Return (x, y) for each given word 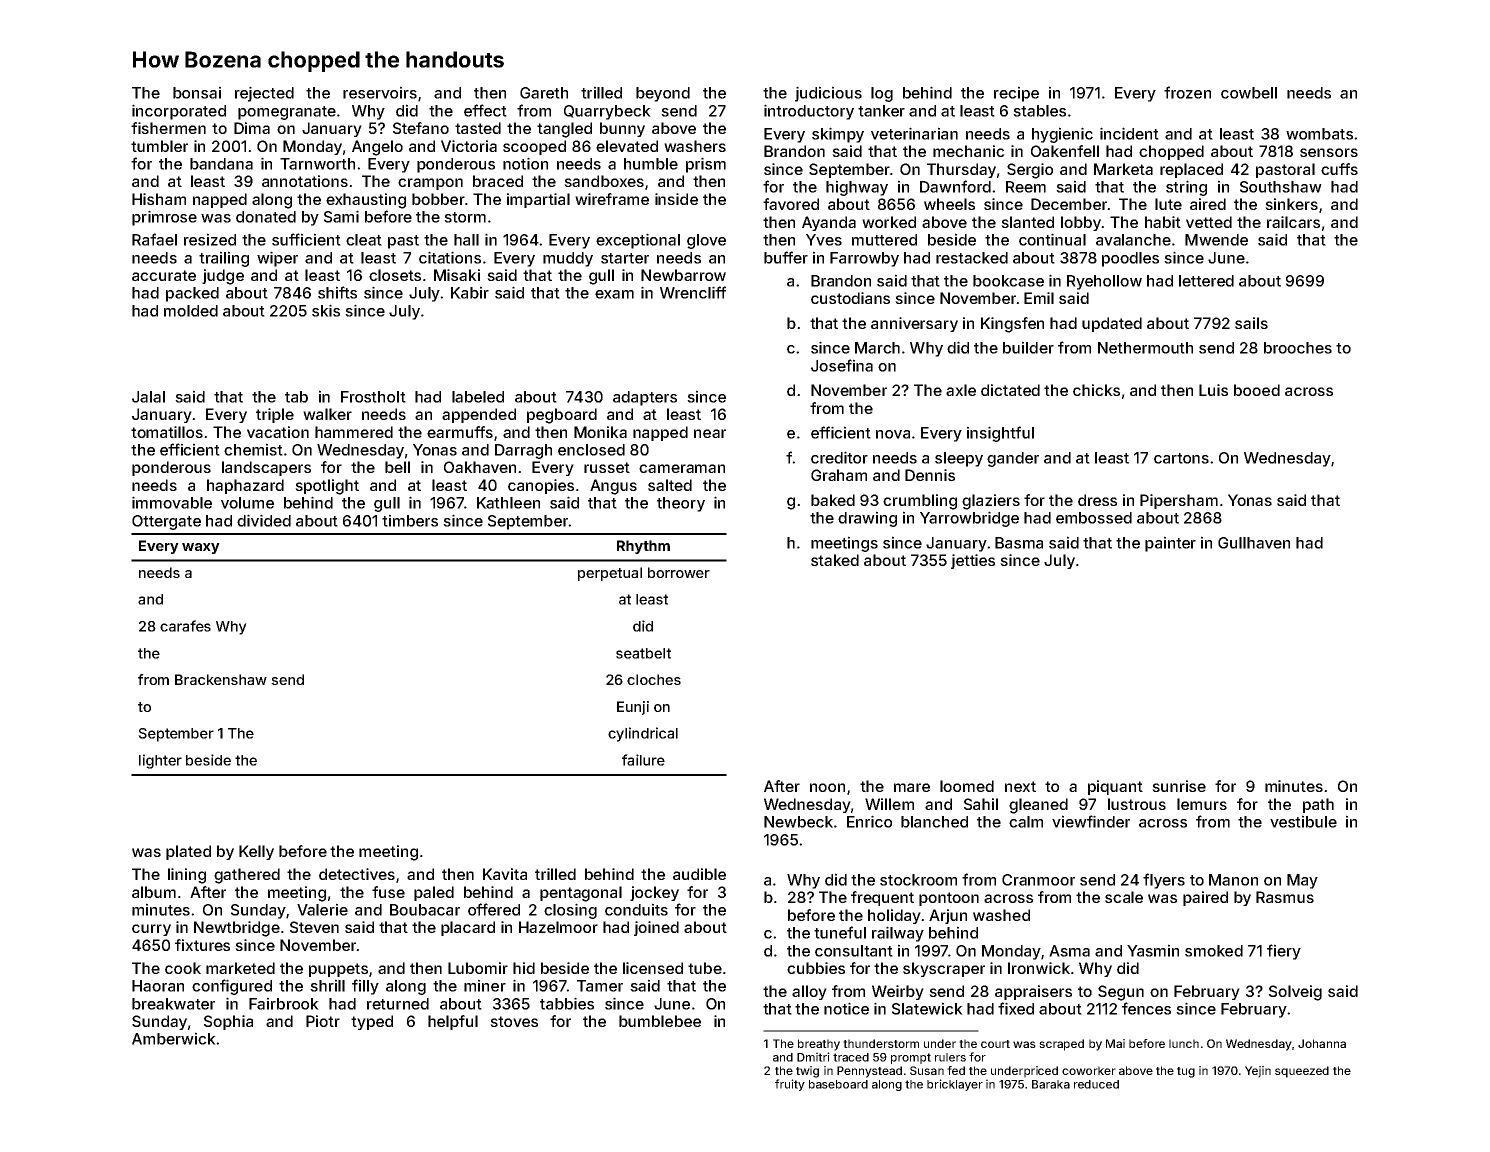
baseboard (838, 1084)
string (1186, 188)
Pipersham (1179, 501)
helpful (453, 1022)
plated (188, 852)
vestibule (1303, 821)
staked (835, 560)
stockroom (918, 880)
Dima (252, 128)
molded (191, 311)
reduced (1096, 1084)
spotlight (327, 487)
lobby (1081, 223)
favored (791, 204)
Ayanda (829, 223)
